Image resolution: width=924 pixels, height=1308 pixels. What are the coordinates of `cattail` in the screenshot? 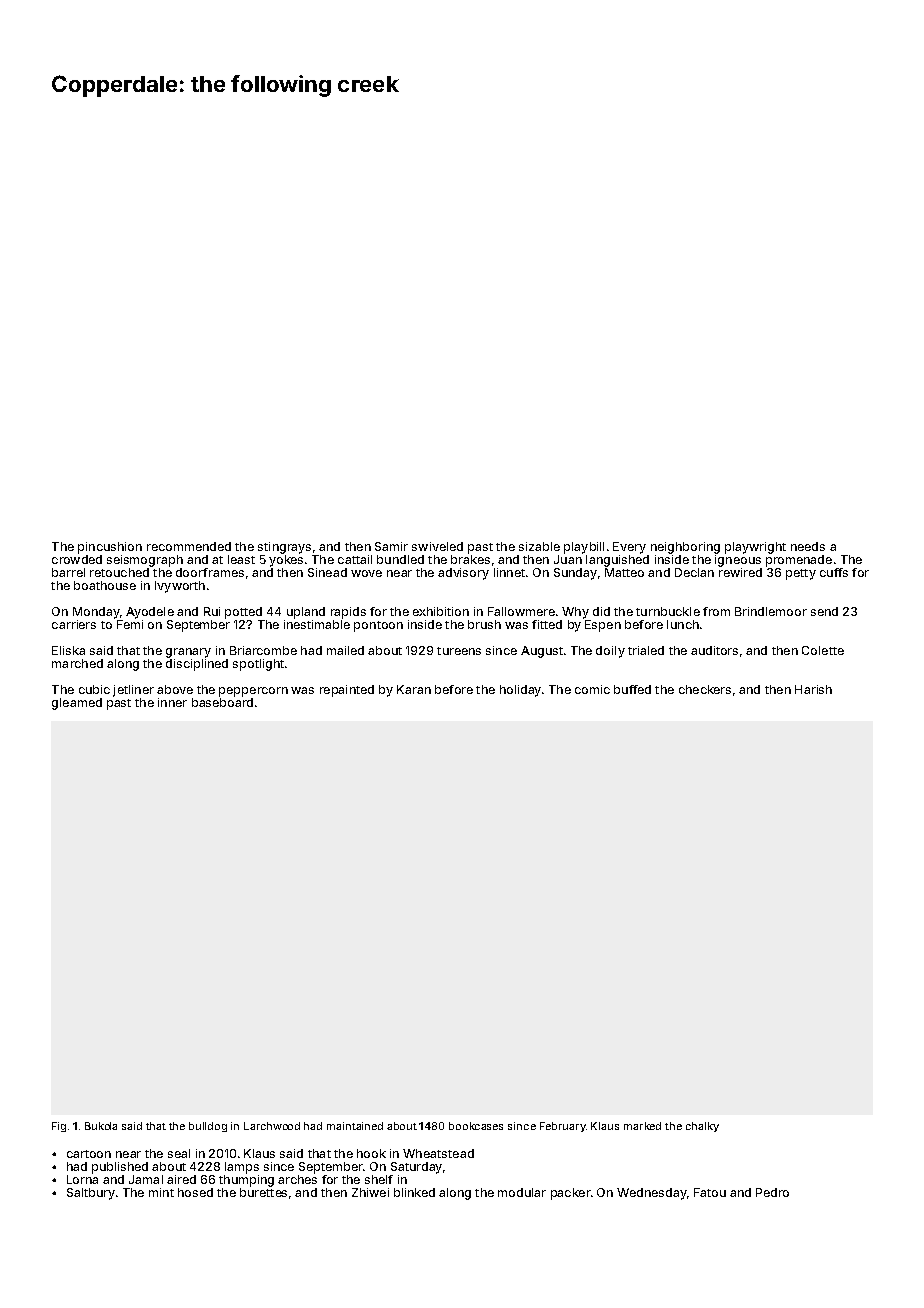 It's located at (355, 559).
